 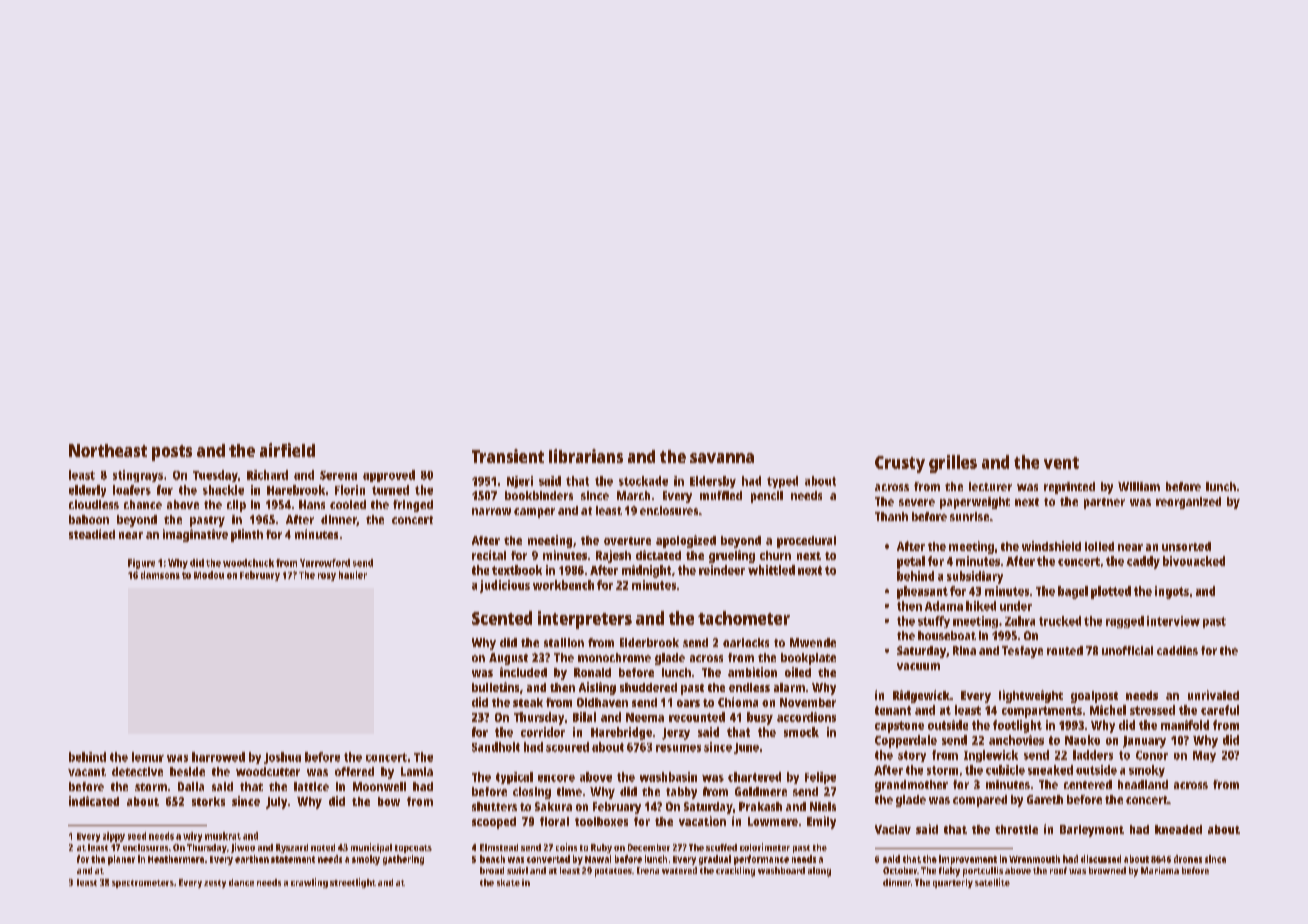 I want to click on librarians, so click(x=586, y=456).
